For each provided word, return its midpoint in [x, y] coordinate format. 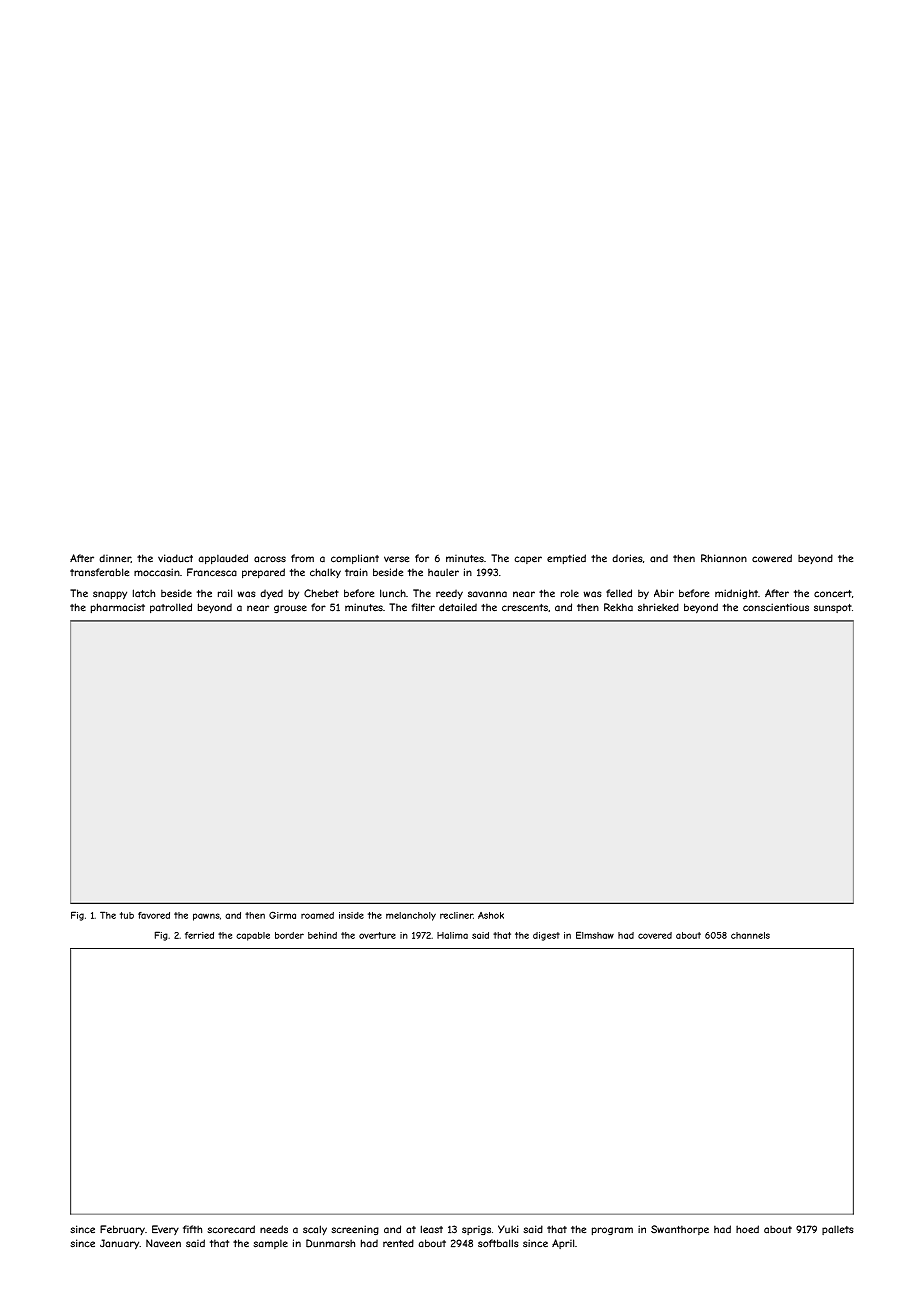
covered [655, 935]
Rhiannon [724, 558]
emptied [566, 559]
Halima [452, 935]
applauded [223, 559]
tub [127, 915]
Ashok [491, 915]
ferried [199, 935]
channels [750, 935]
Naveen [163, 1243]
